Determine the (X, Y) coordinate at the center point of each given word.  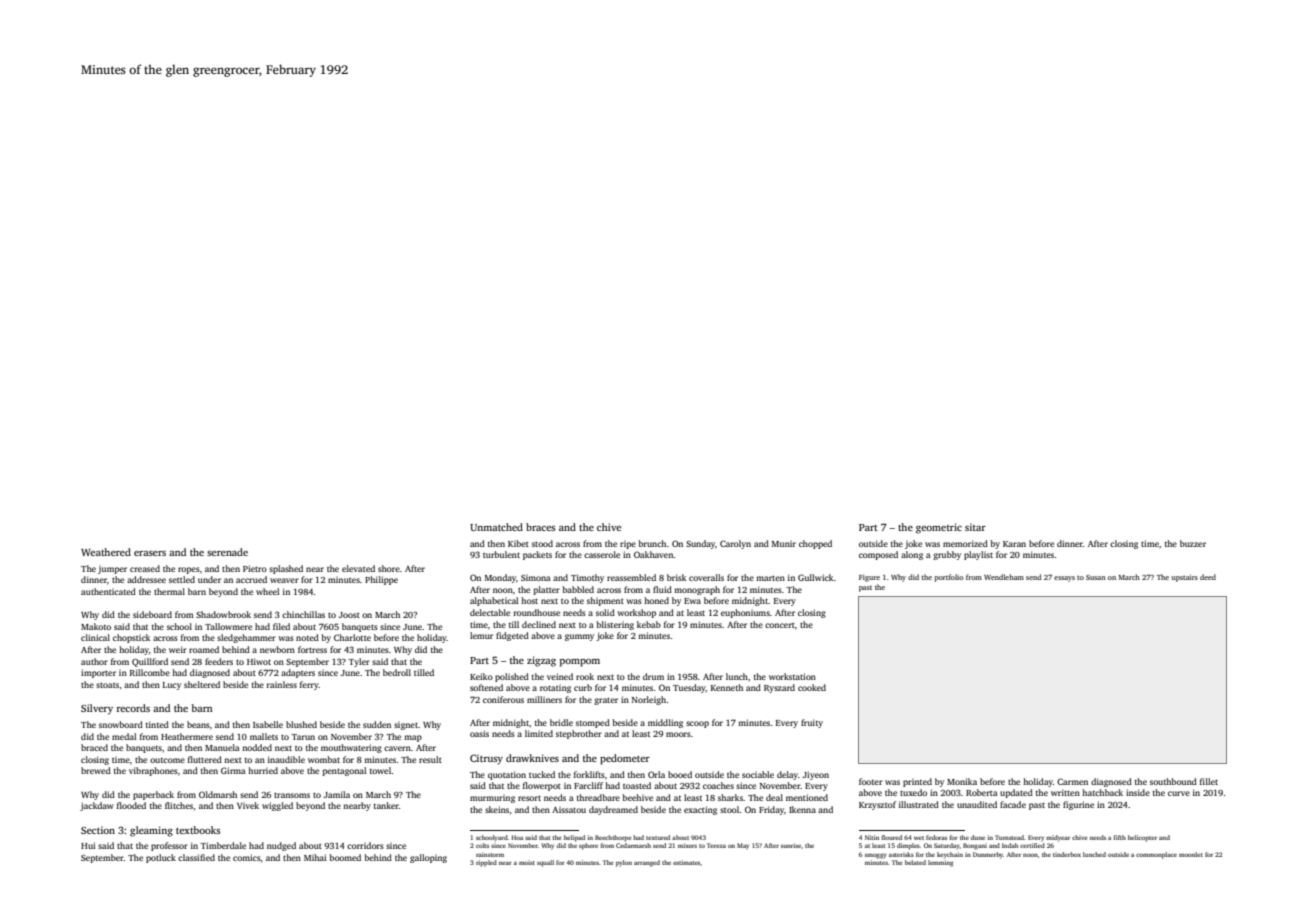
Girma (233, 770)
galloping (428, 858)
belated (915, 862)
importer (98, 673)
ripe (628, 544)
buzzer (1193, 543)
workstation (792, 676)
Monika (962, 781)
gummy (579, 637)
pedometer (625, 759)
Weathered (106, 552)
